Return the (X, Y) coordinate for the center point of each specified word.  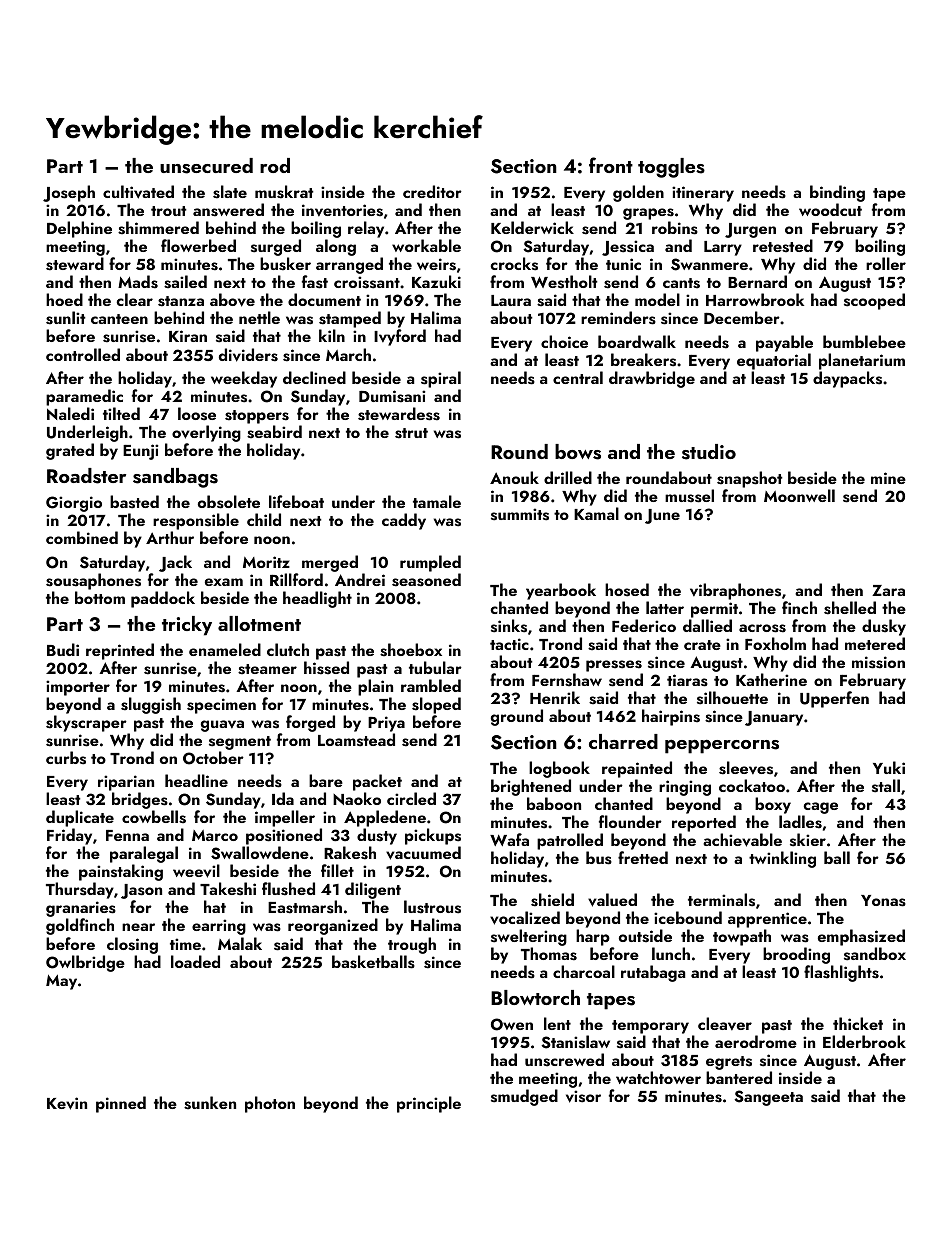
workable (426, 245)
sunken (210, 1103)
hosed (627, 590)
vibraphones (735, 591)
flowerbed (198, 245)
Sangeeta (768, 1098)
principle (429, 1104)
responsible (196, 521)
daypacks (847, 379)
